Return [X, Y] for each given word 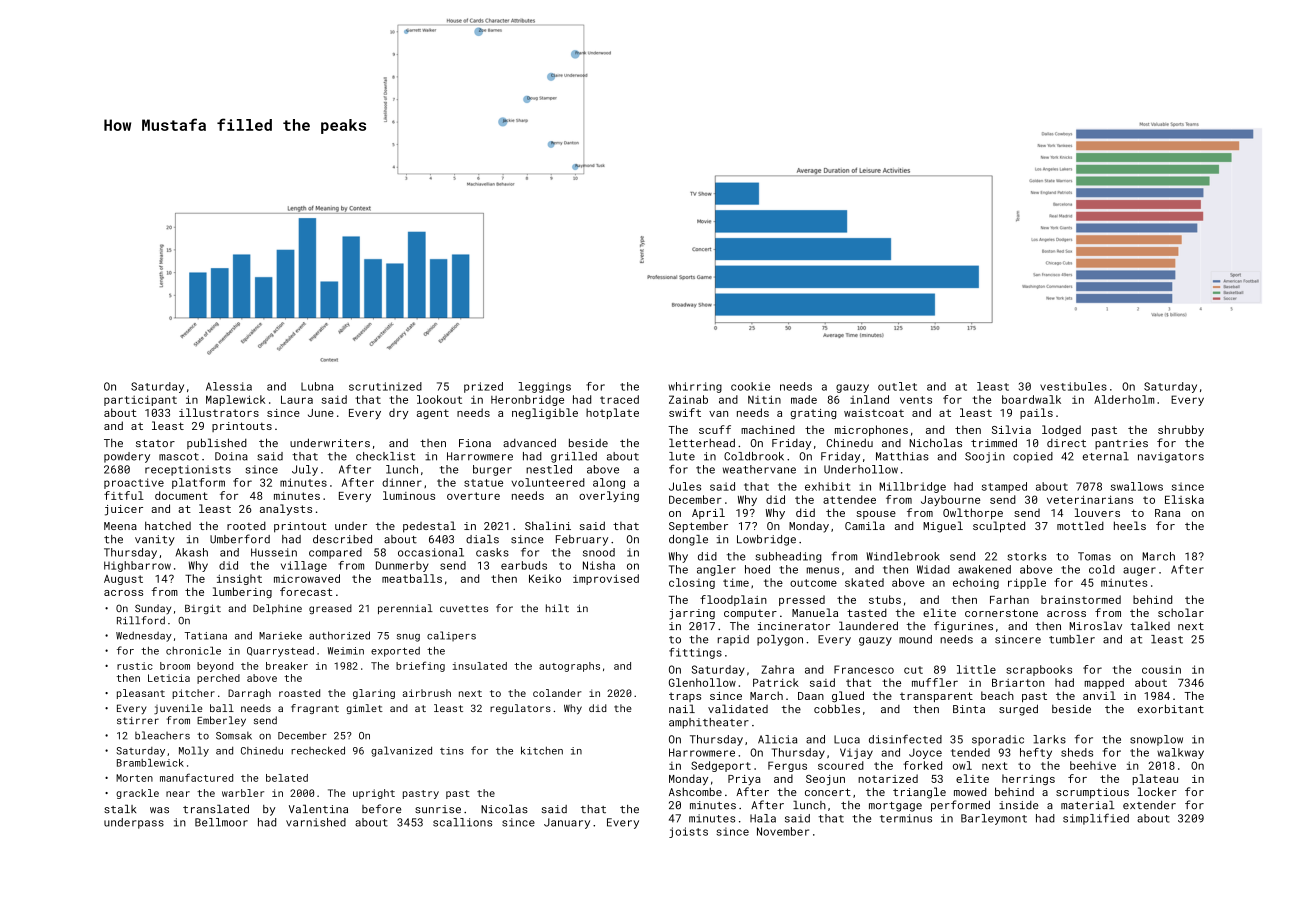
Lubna [317, 386]
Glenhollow [702, 682]
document [181, 495]
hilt [557, 608]
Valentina [318, 809]
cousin [1161, 669]
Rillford [141, 620]
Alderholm [1124, 399]
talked [1150, 625]
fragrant [315, 709]
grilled [574, 457]
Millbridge [912, 487]
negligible [545, 413]
